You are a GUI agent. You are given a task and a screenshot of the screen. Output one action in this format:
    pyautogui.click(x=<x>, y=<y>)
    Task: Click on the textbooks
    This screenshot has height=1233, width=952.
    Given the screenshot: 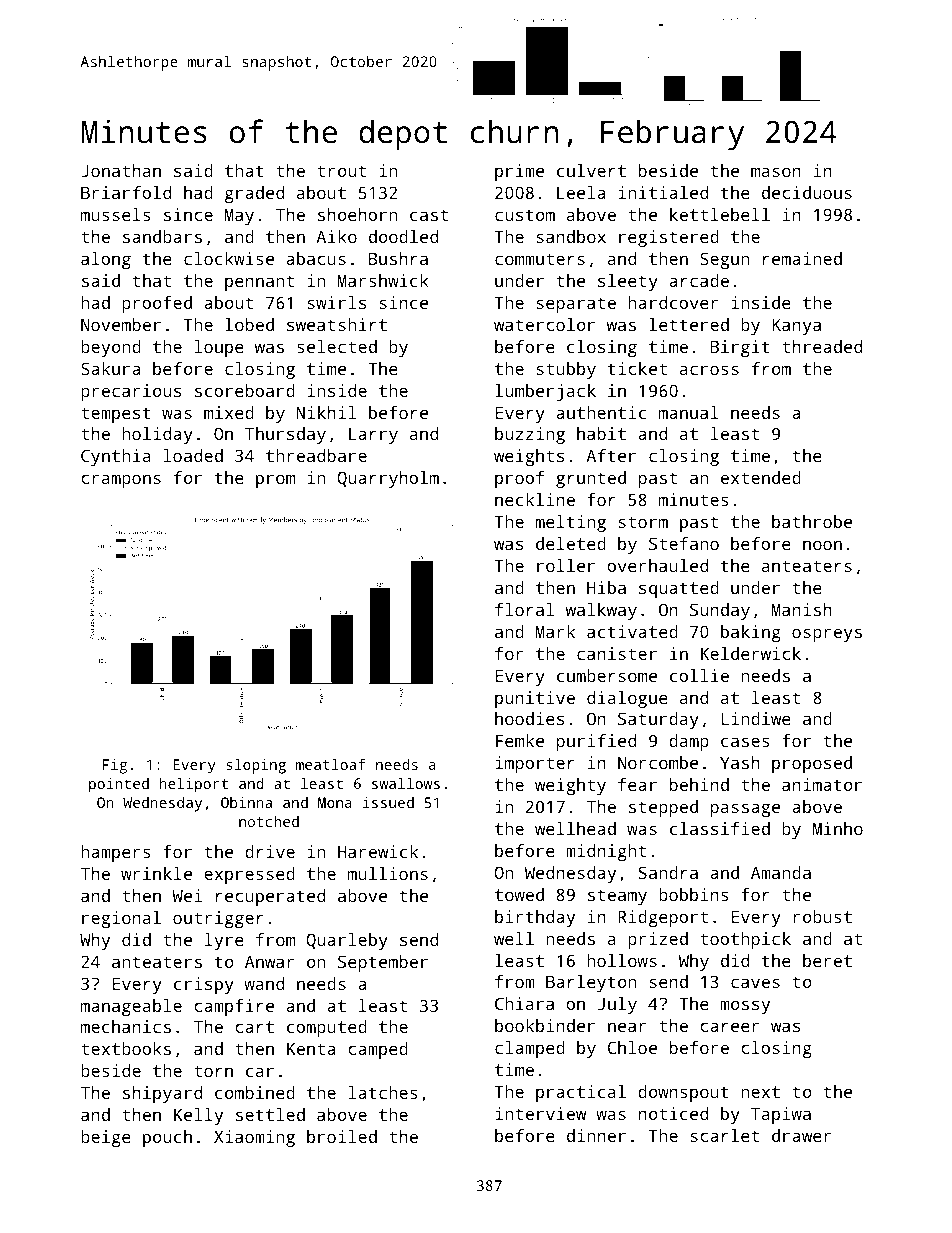 What is the action you would take?
    pyautogui.click(x=126, y=1048)
